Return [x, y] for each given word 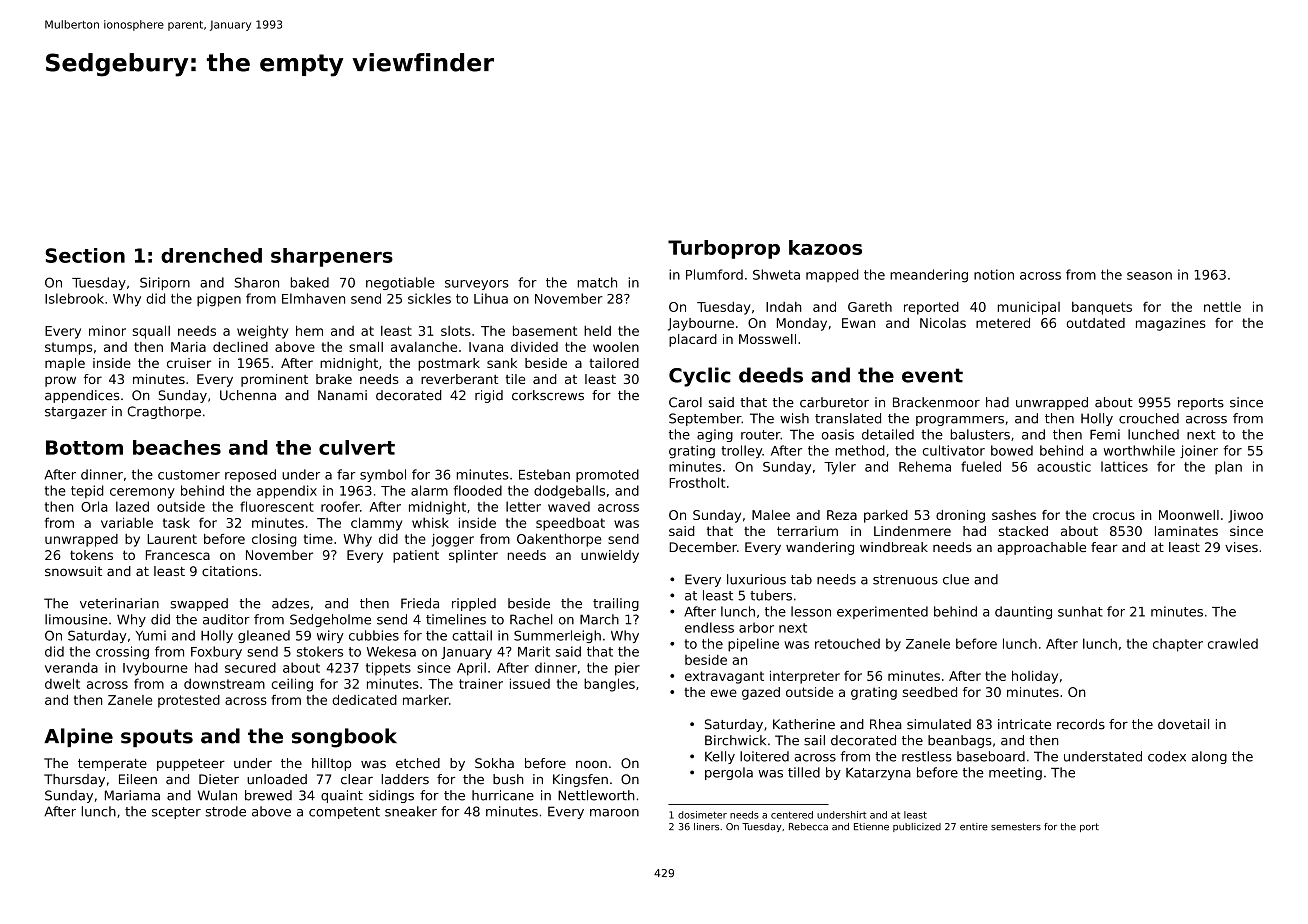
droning [960, 516]
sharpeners [332, 257]
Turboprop [724, 249]
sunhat [1080, 611]
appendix [287, 492]
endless [709, 627]
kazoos [825, 247]
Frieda [420, 603]
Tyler [840, 468]
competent [344, 813]
